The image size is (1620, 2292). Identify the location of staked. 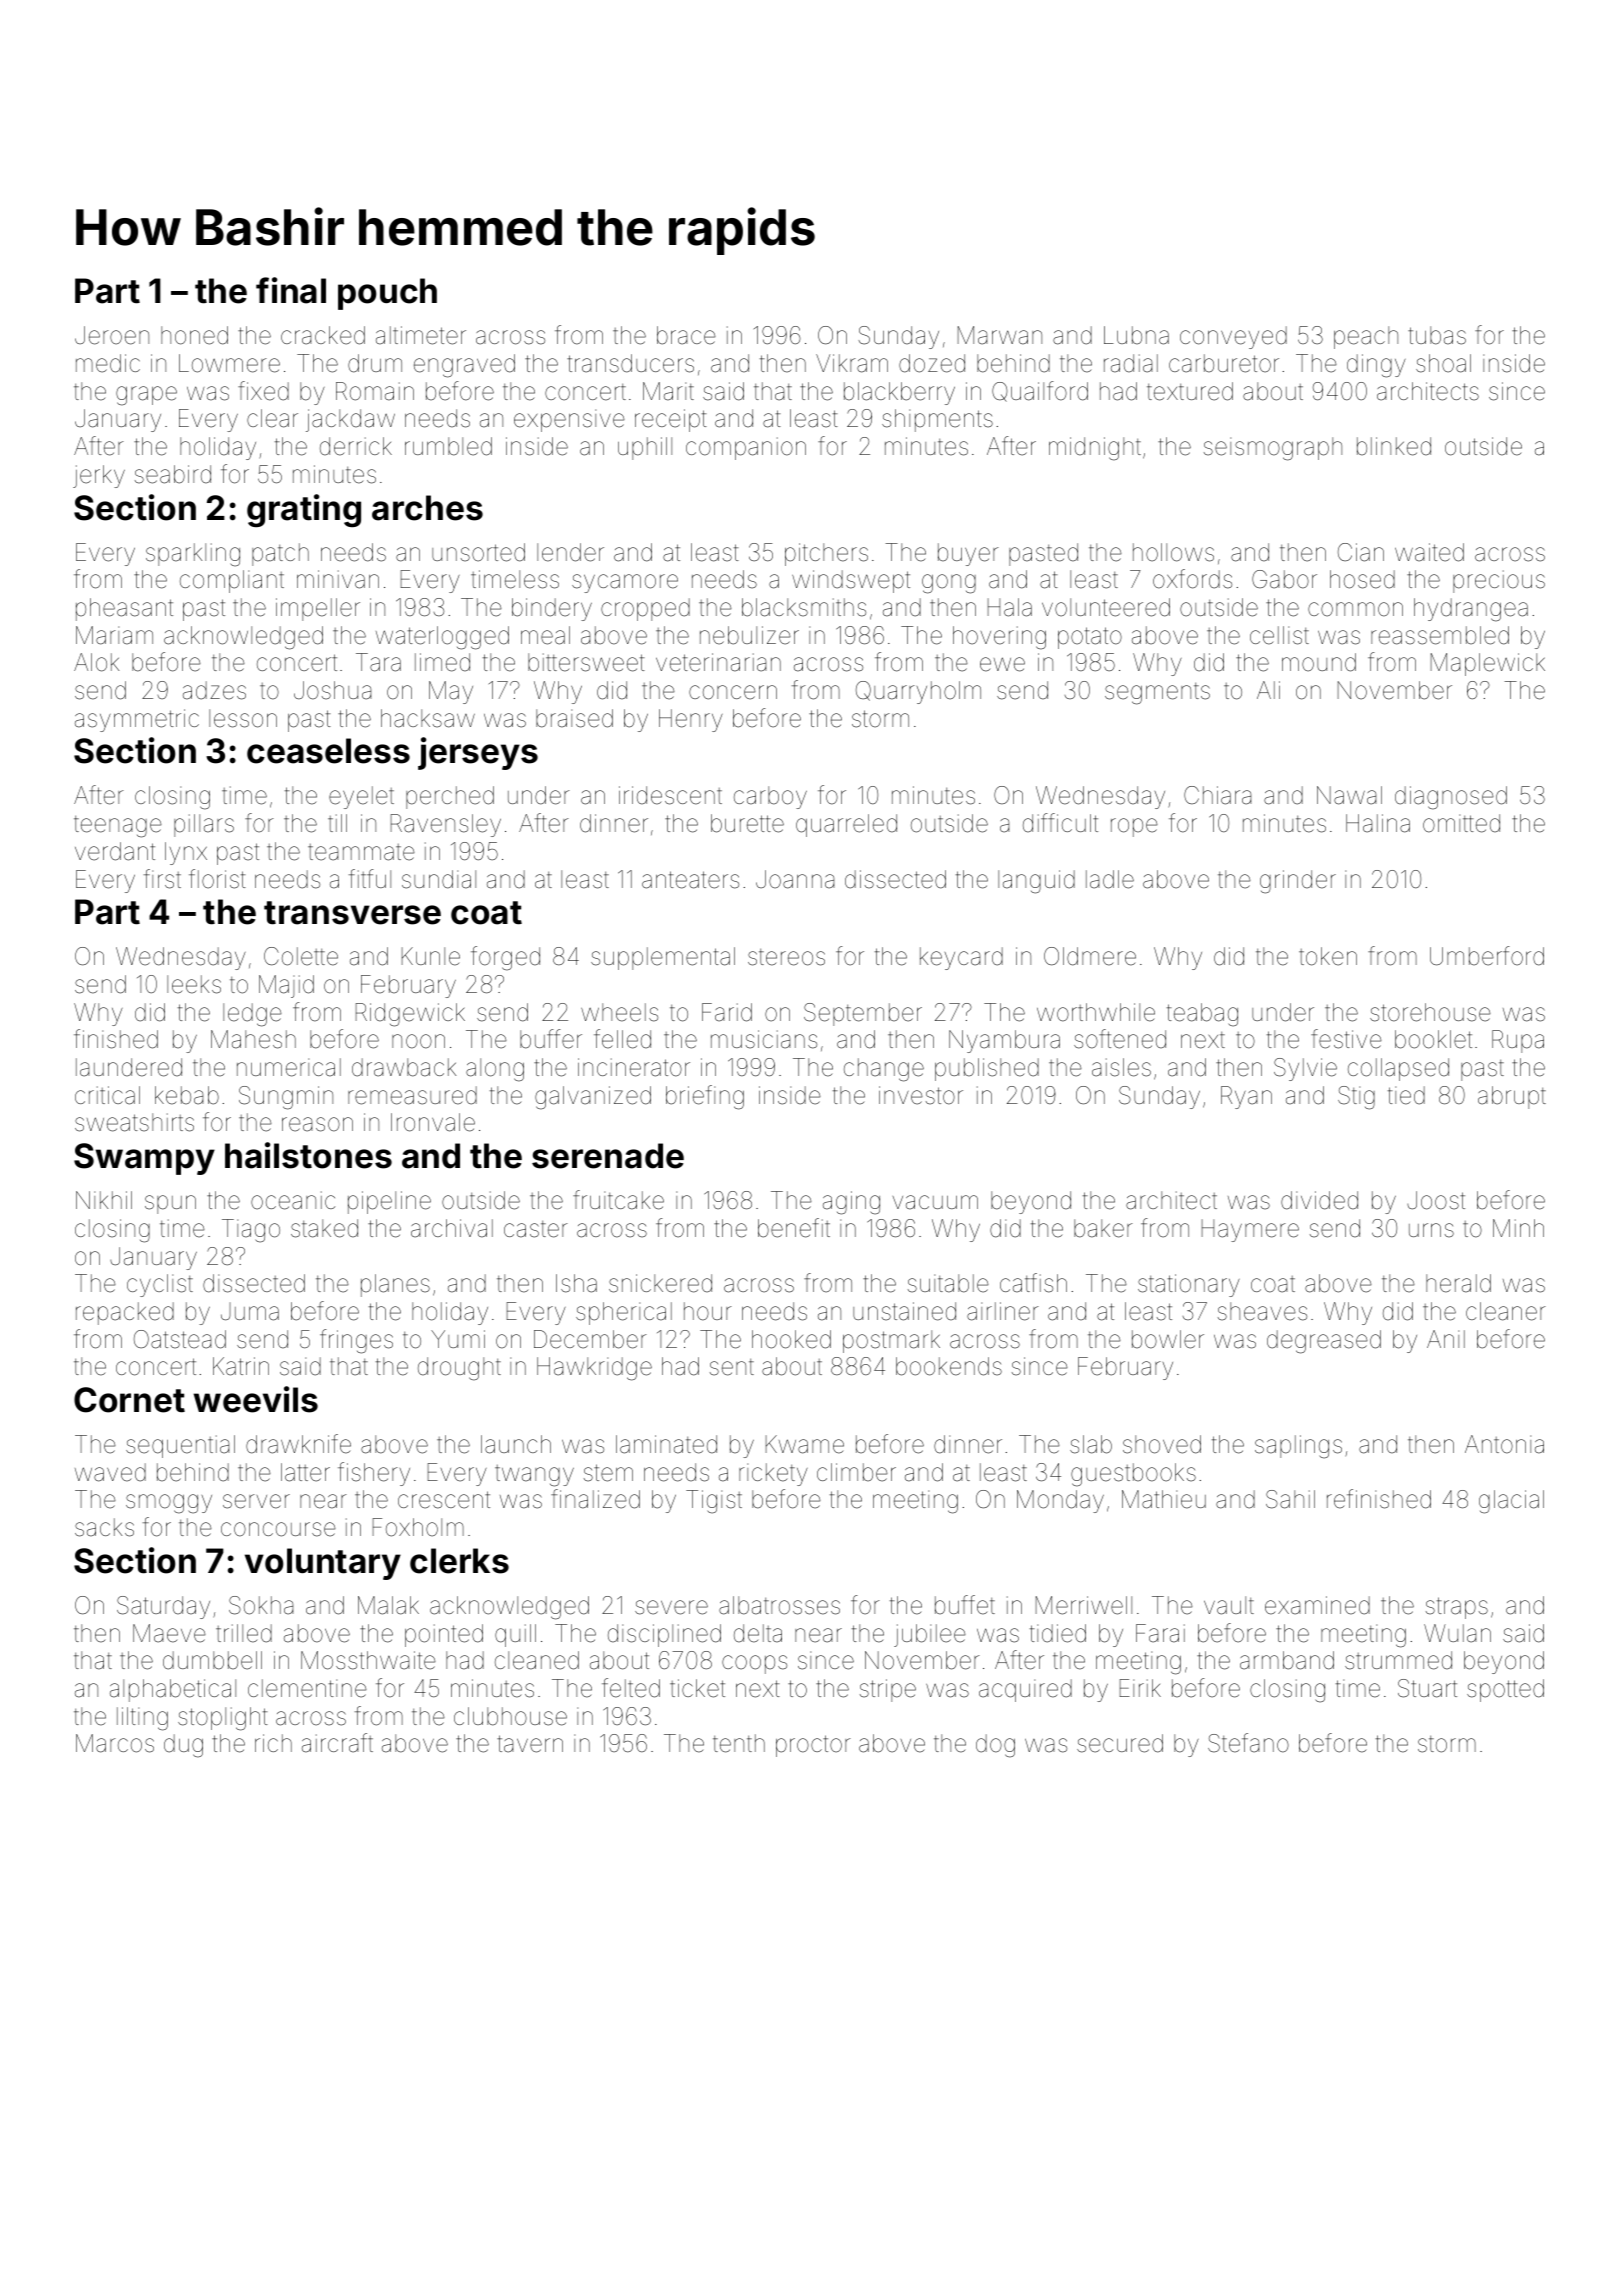
(324, 1228).
